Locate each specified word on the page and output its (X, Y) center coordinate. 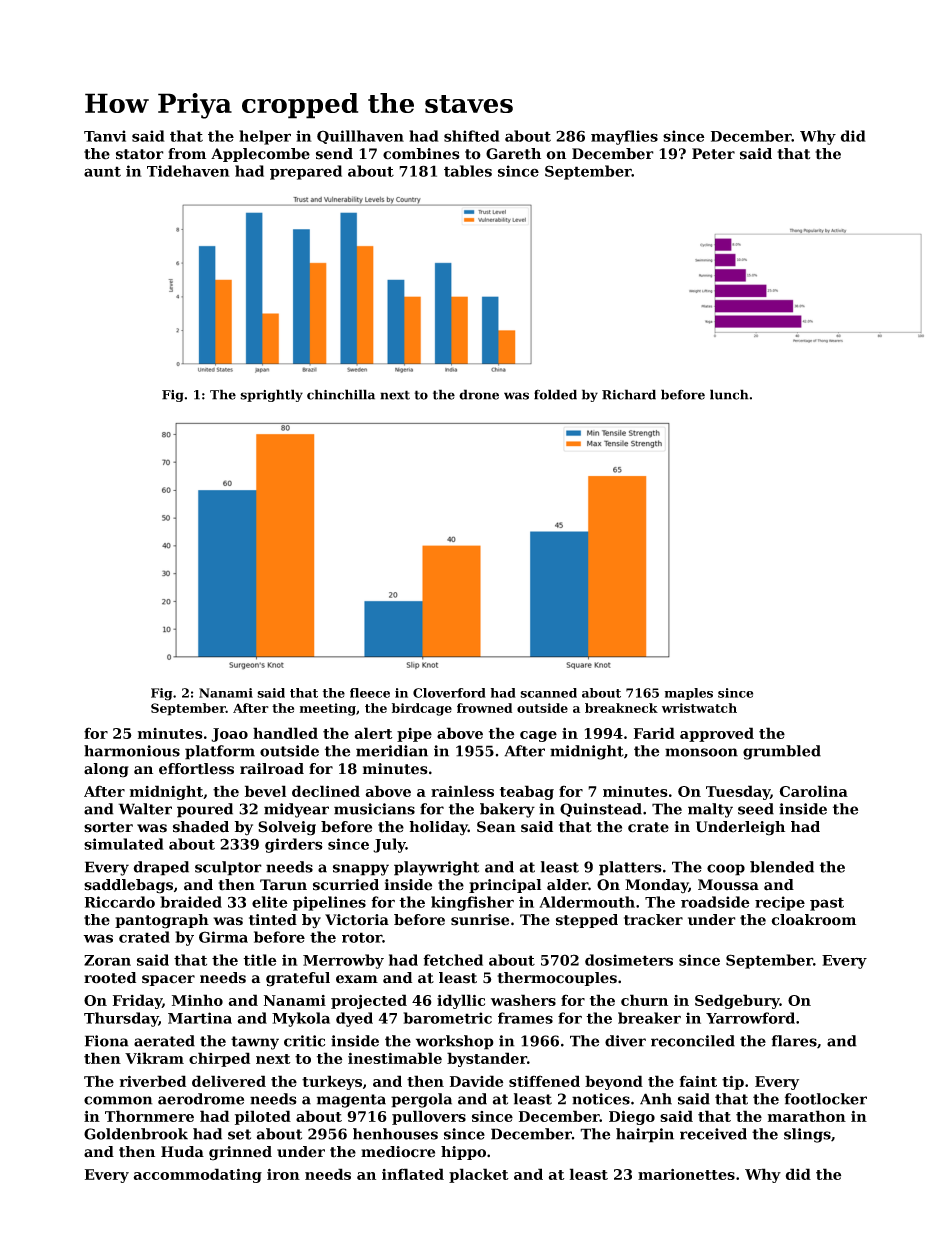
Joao (229, 735)
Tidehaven (188, 171)
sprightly (271, 395)
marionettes (686, 1174)
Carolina (813, 791)
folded (555, 394)
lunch (729, 394)
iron (283, 1174)
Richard (629, 394)
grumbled (782, 752)
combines (421, 154)
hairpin (645, 1135)
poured (205, 810)
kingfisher (472, 903)
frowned (484, 708)
